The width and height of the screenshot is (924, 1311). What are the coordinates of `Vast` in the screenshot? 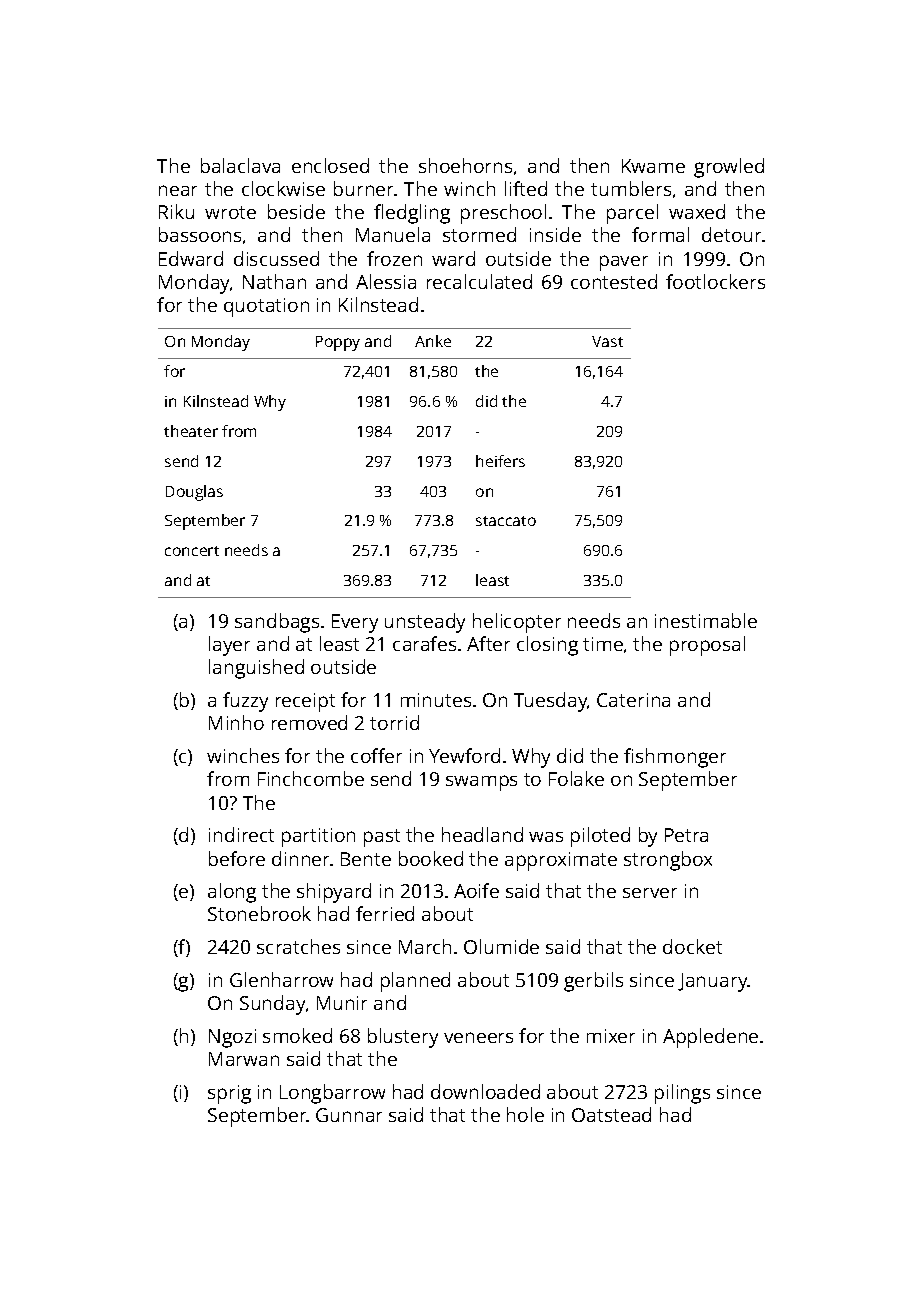 It's located at (607, 341).
